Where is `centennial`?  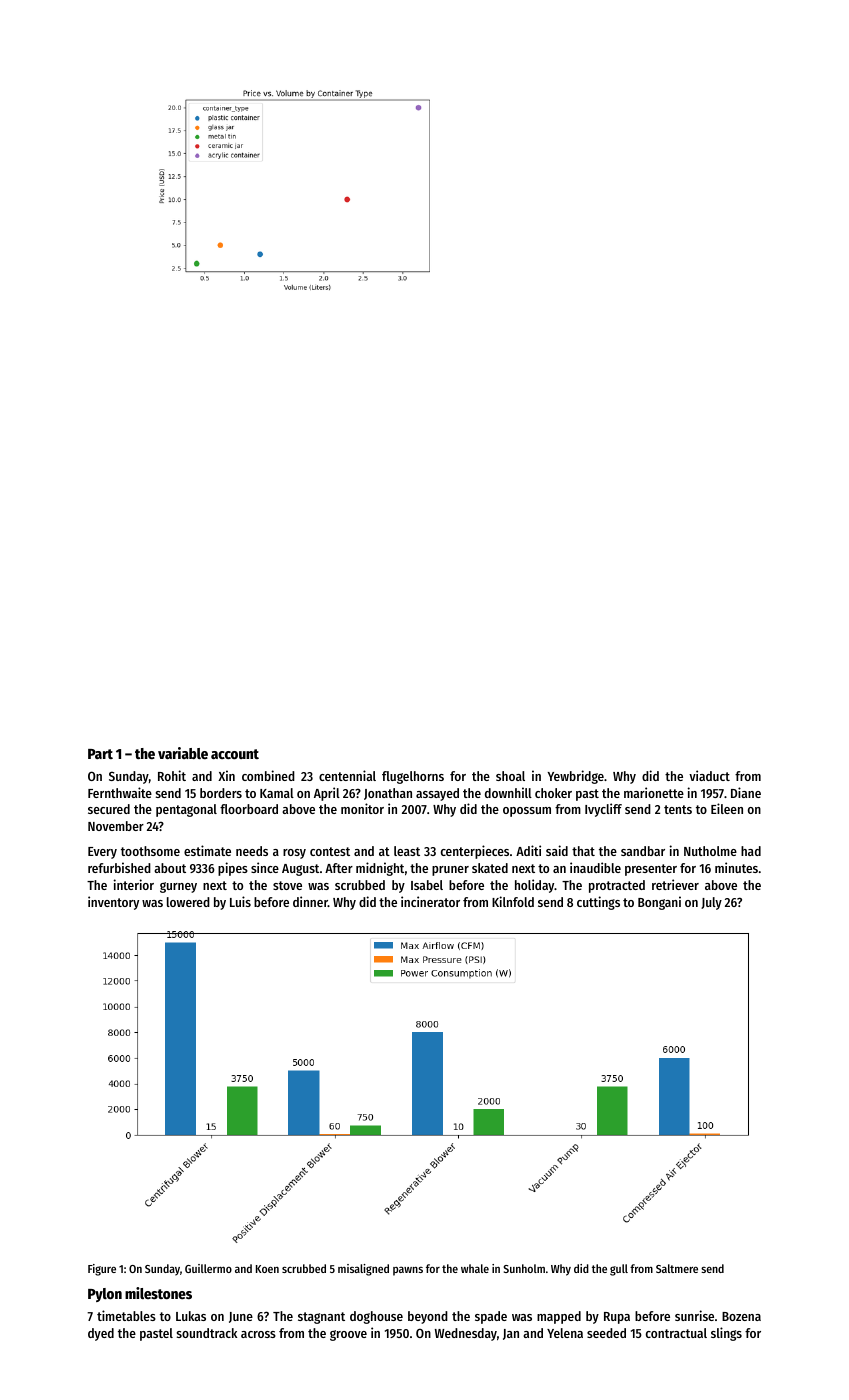
centennial is located at coordinates (347, 775).
